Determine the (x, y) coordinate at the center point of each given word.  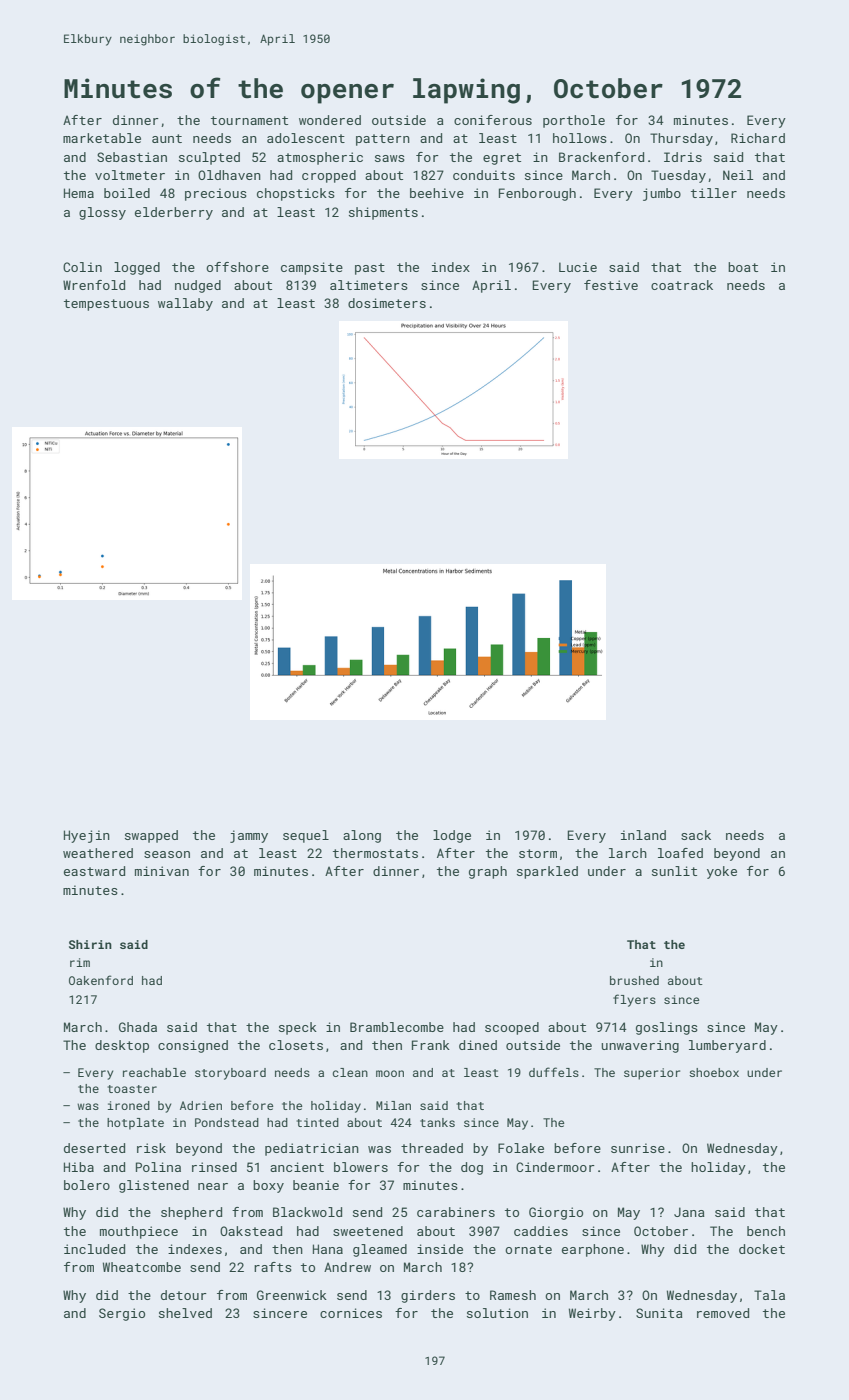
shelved (185, 1313)
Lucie (578, 267)
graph (488, 872)
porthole (574, 121)
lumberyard (727, 1046)
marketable (102, 138)
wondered (330, 120)
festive (611, 285)
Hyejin (87, 836)
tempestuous (106, 305)
